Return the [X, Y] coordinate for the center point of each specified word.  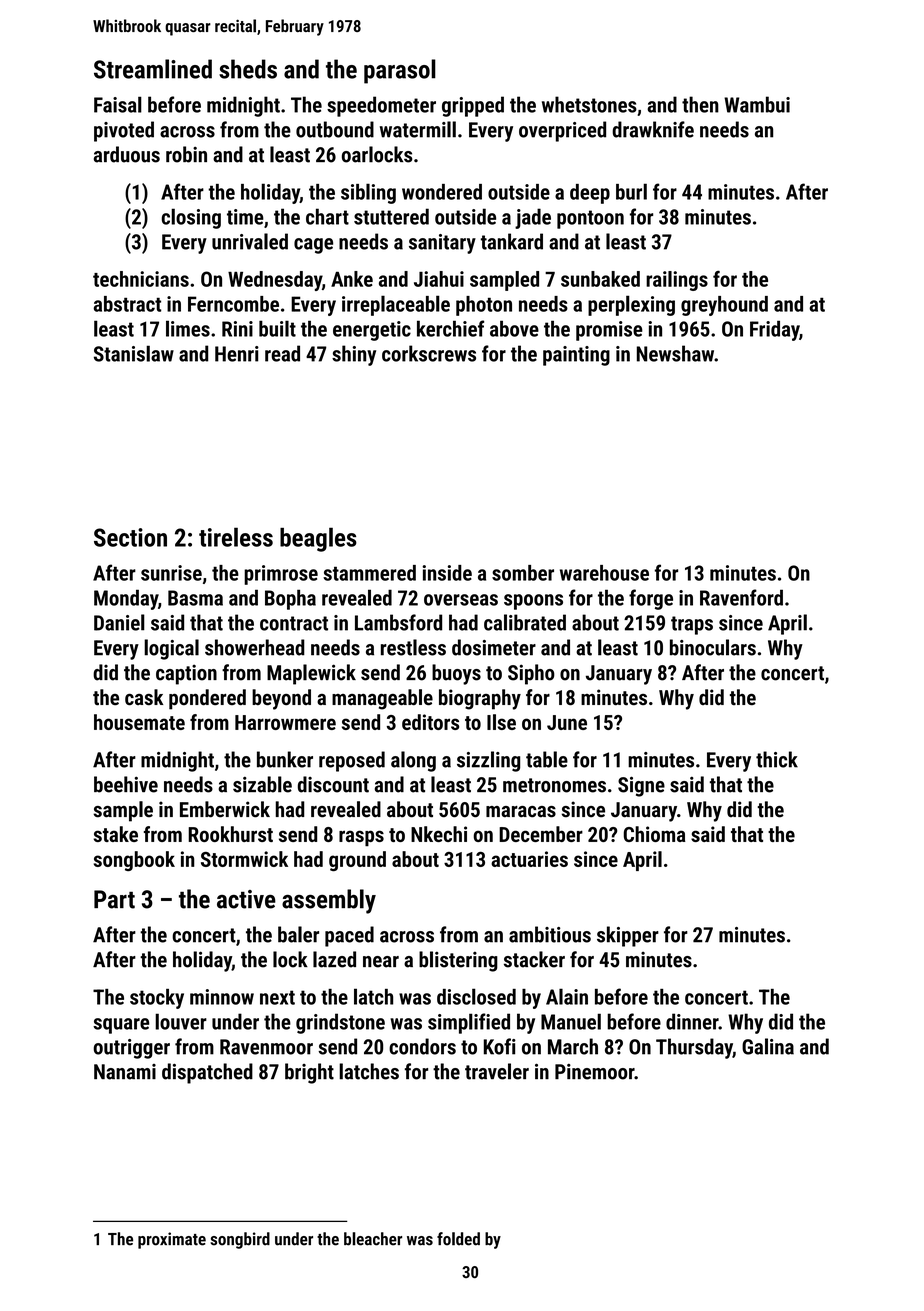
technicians [141, 279]
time [245, 217]
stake [116, 834]
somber [523, 573]
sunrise [171, 573]
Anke [352, 279]
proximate [172, 1240]
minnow [222, 997]
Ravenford [741, 597]
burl [631, 191]
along [413, 761]
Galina [768, 1046]
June [567, 722]
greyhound [724, 306]
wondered [442, 192]
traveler [497, 1071]
